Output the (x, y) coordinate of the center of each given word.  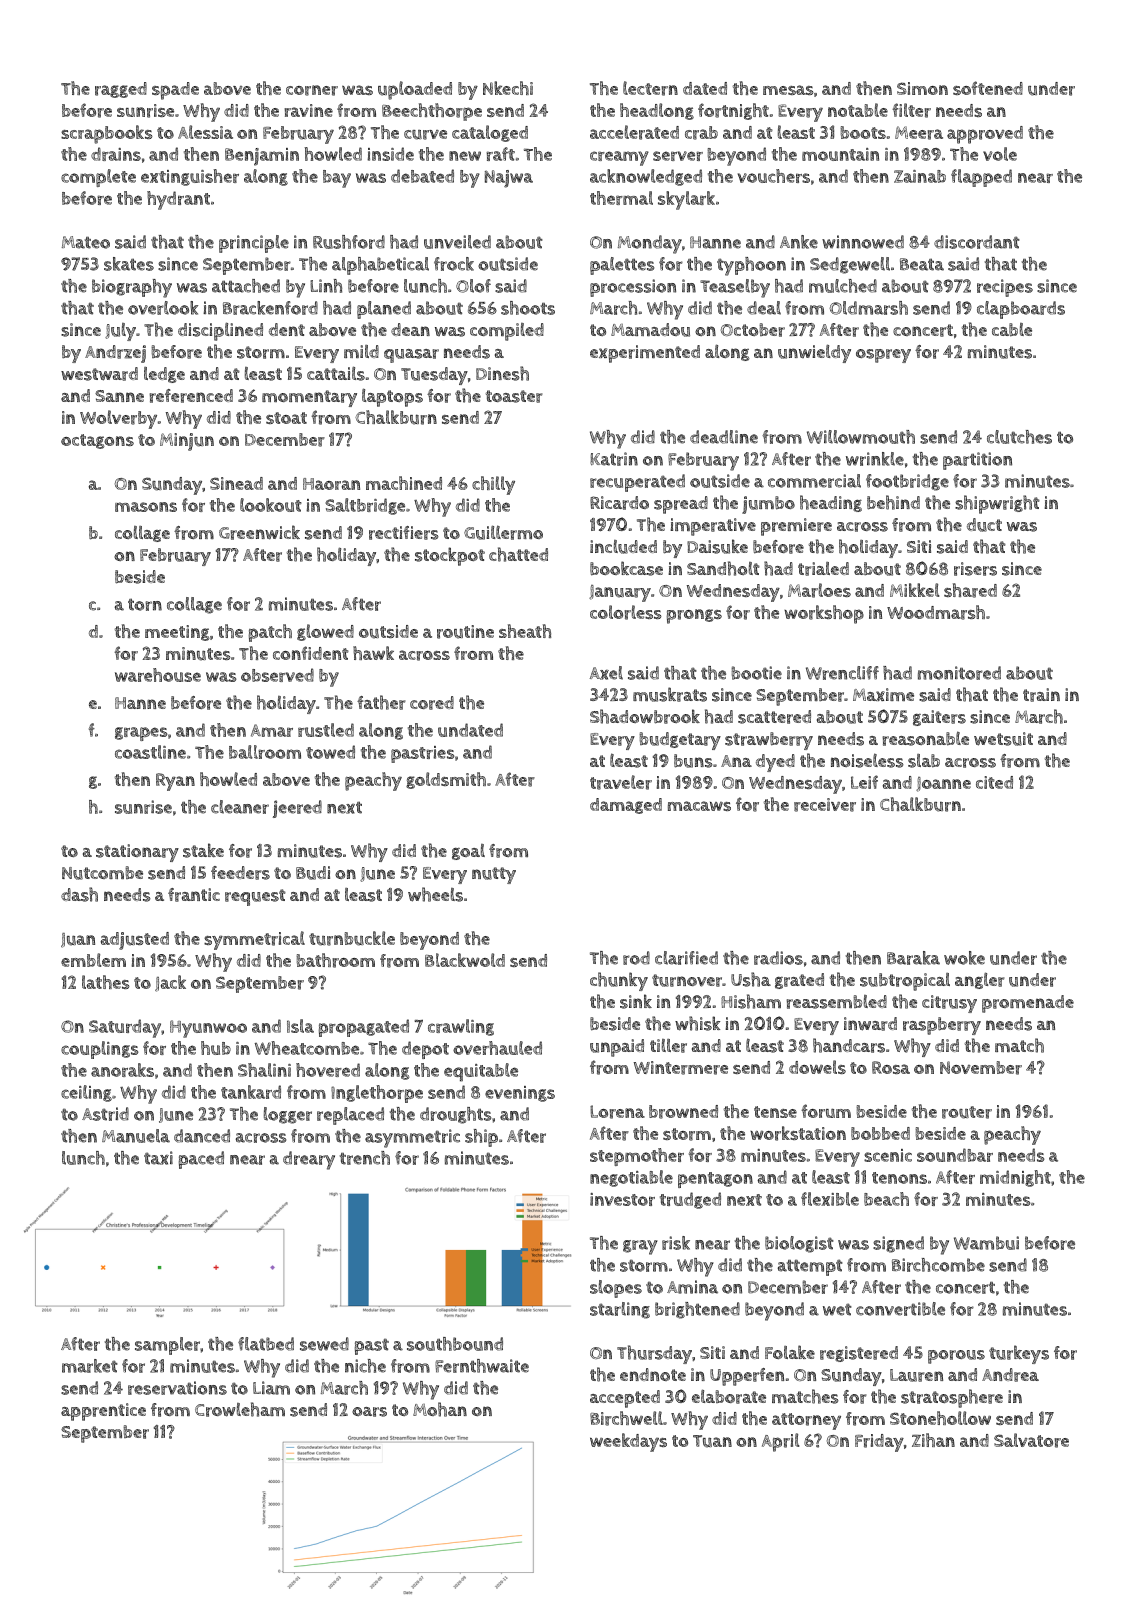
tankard (251, 1092)
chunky (619, 981)
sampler (167, 1346)
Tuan (712, 1441)
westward (99, 374)
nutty (494, 875)
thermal (621, 198)
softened (988, 88)
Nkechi (508, 88)
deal (764, 308)
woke (964, 958)
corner (312, 90)
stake (203, 850)
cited (994, 782)
